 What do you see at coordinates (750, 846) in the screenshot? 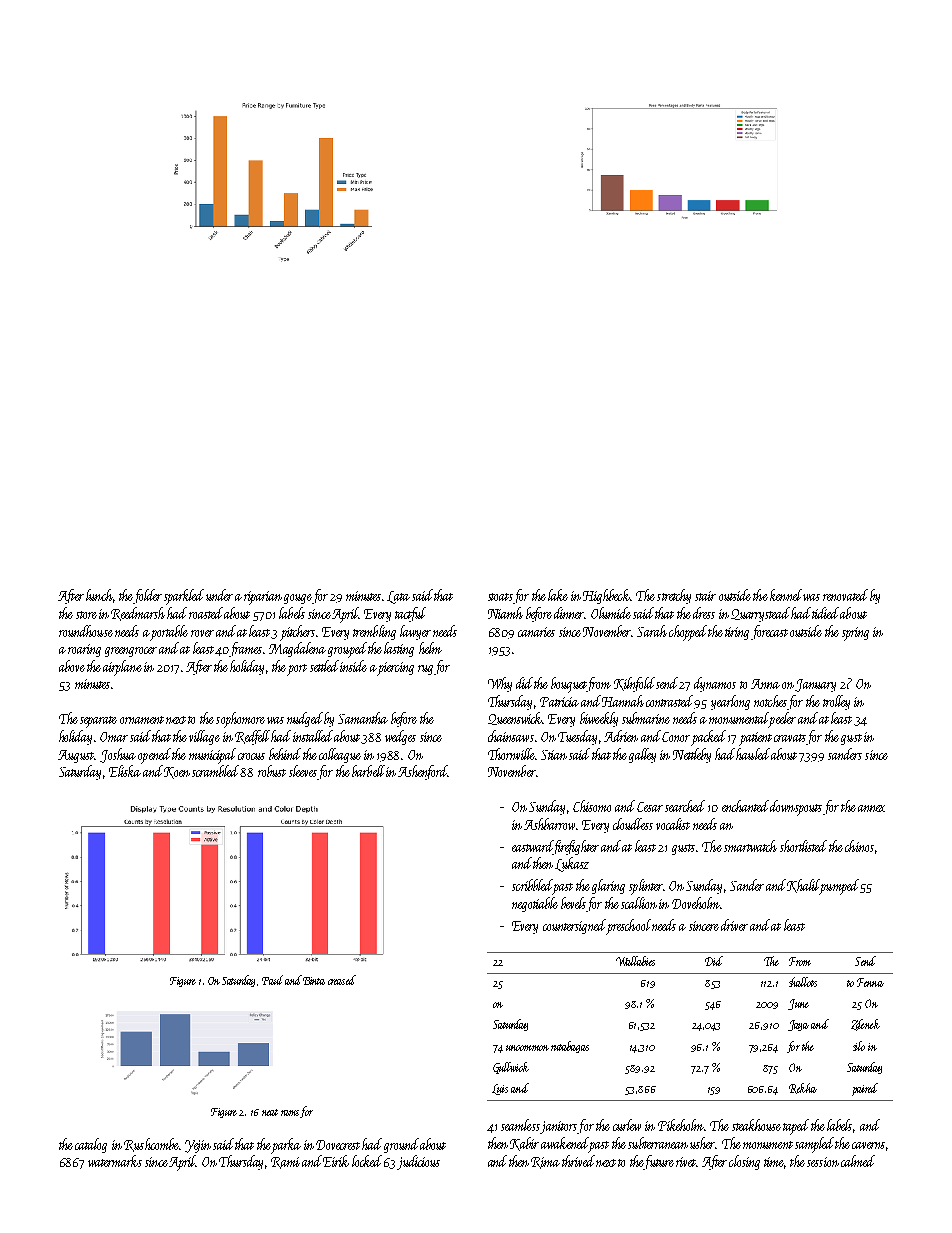
I see `smartwatch` at bounding box center [750, 846].
